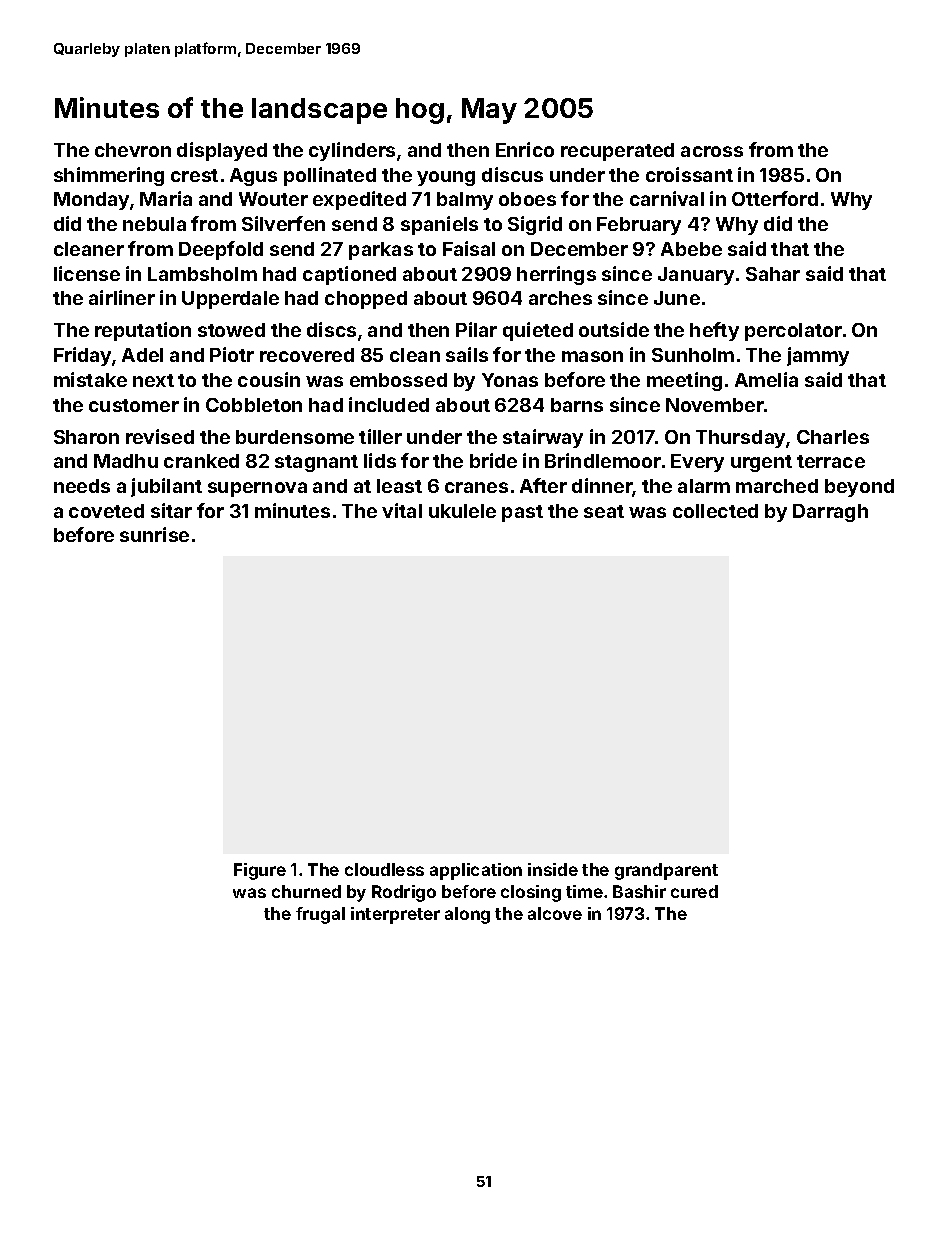  What do you see at coordinates (154, 534) in the image?
I see `sunrise` at bounding box center [154, 534].
